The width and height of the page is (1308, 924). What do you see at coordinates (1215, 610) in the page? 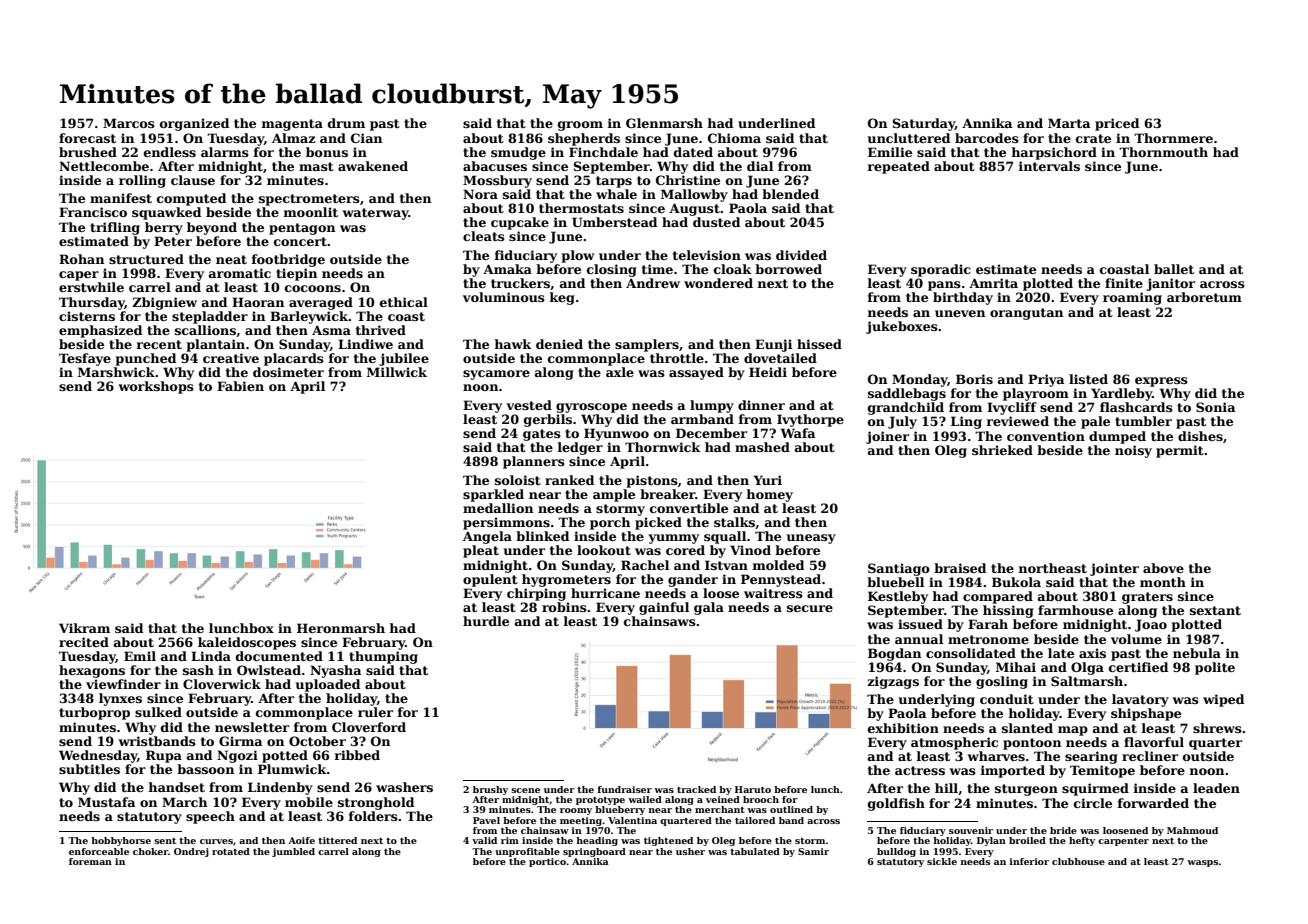
I see `sextant` at bounding box center [1215, 610].
